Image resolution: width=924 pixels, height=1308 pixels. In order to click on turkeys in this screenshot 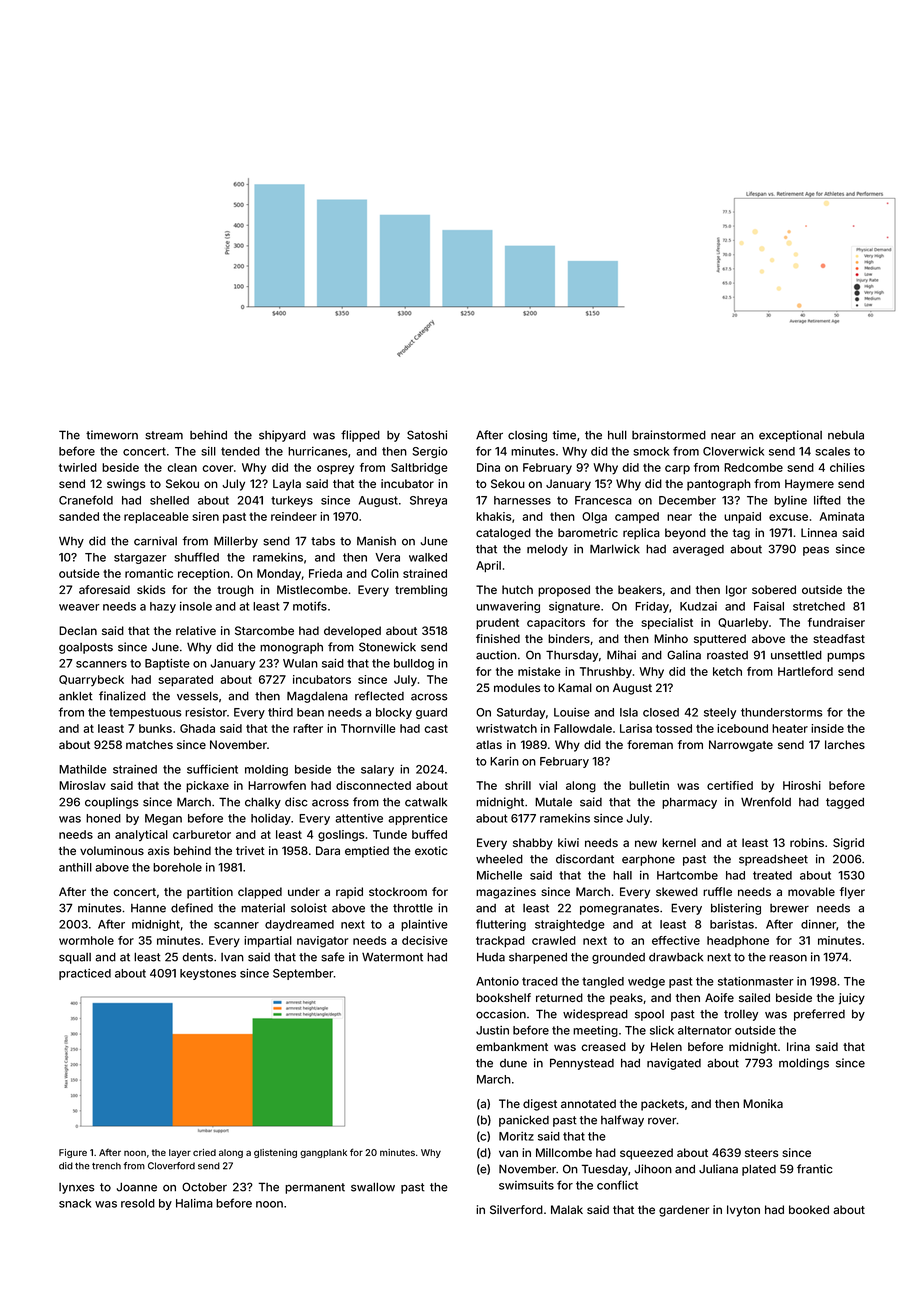, I will do `click(292, 501)`.
